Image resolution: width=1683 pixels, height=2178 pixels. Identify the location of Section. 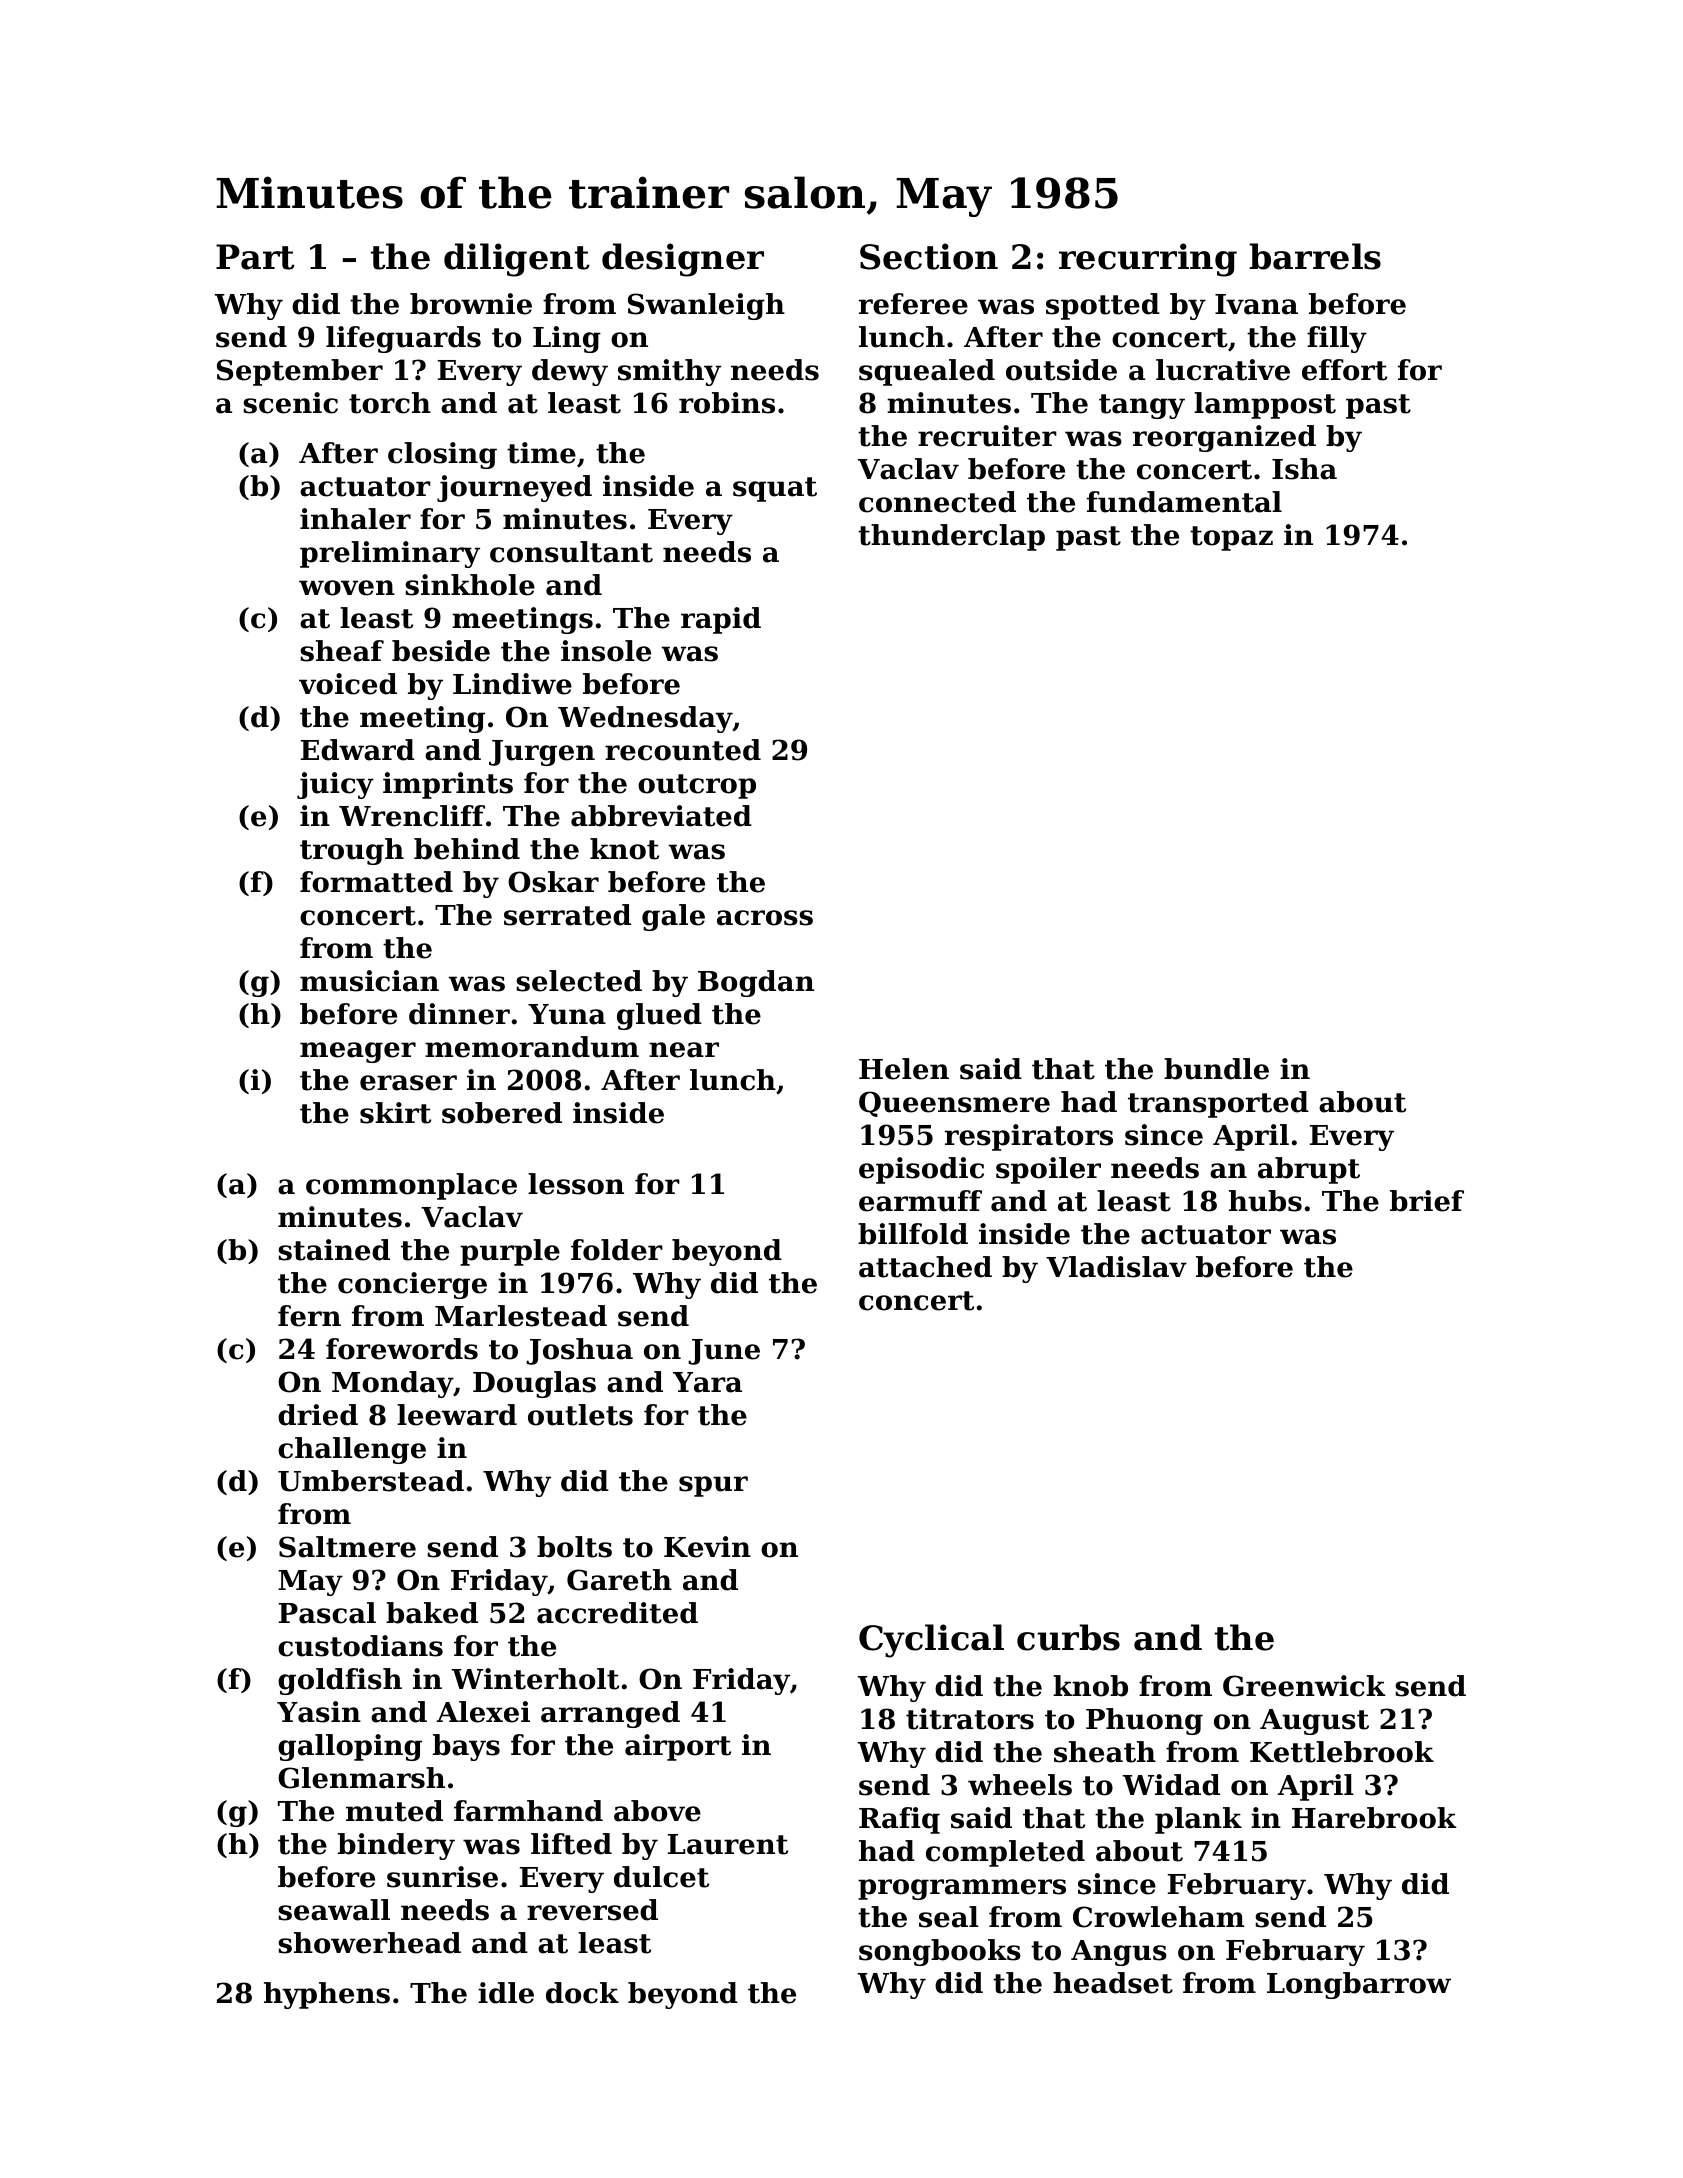
(929, 256).
